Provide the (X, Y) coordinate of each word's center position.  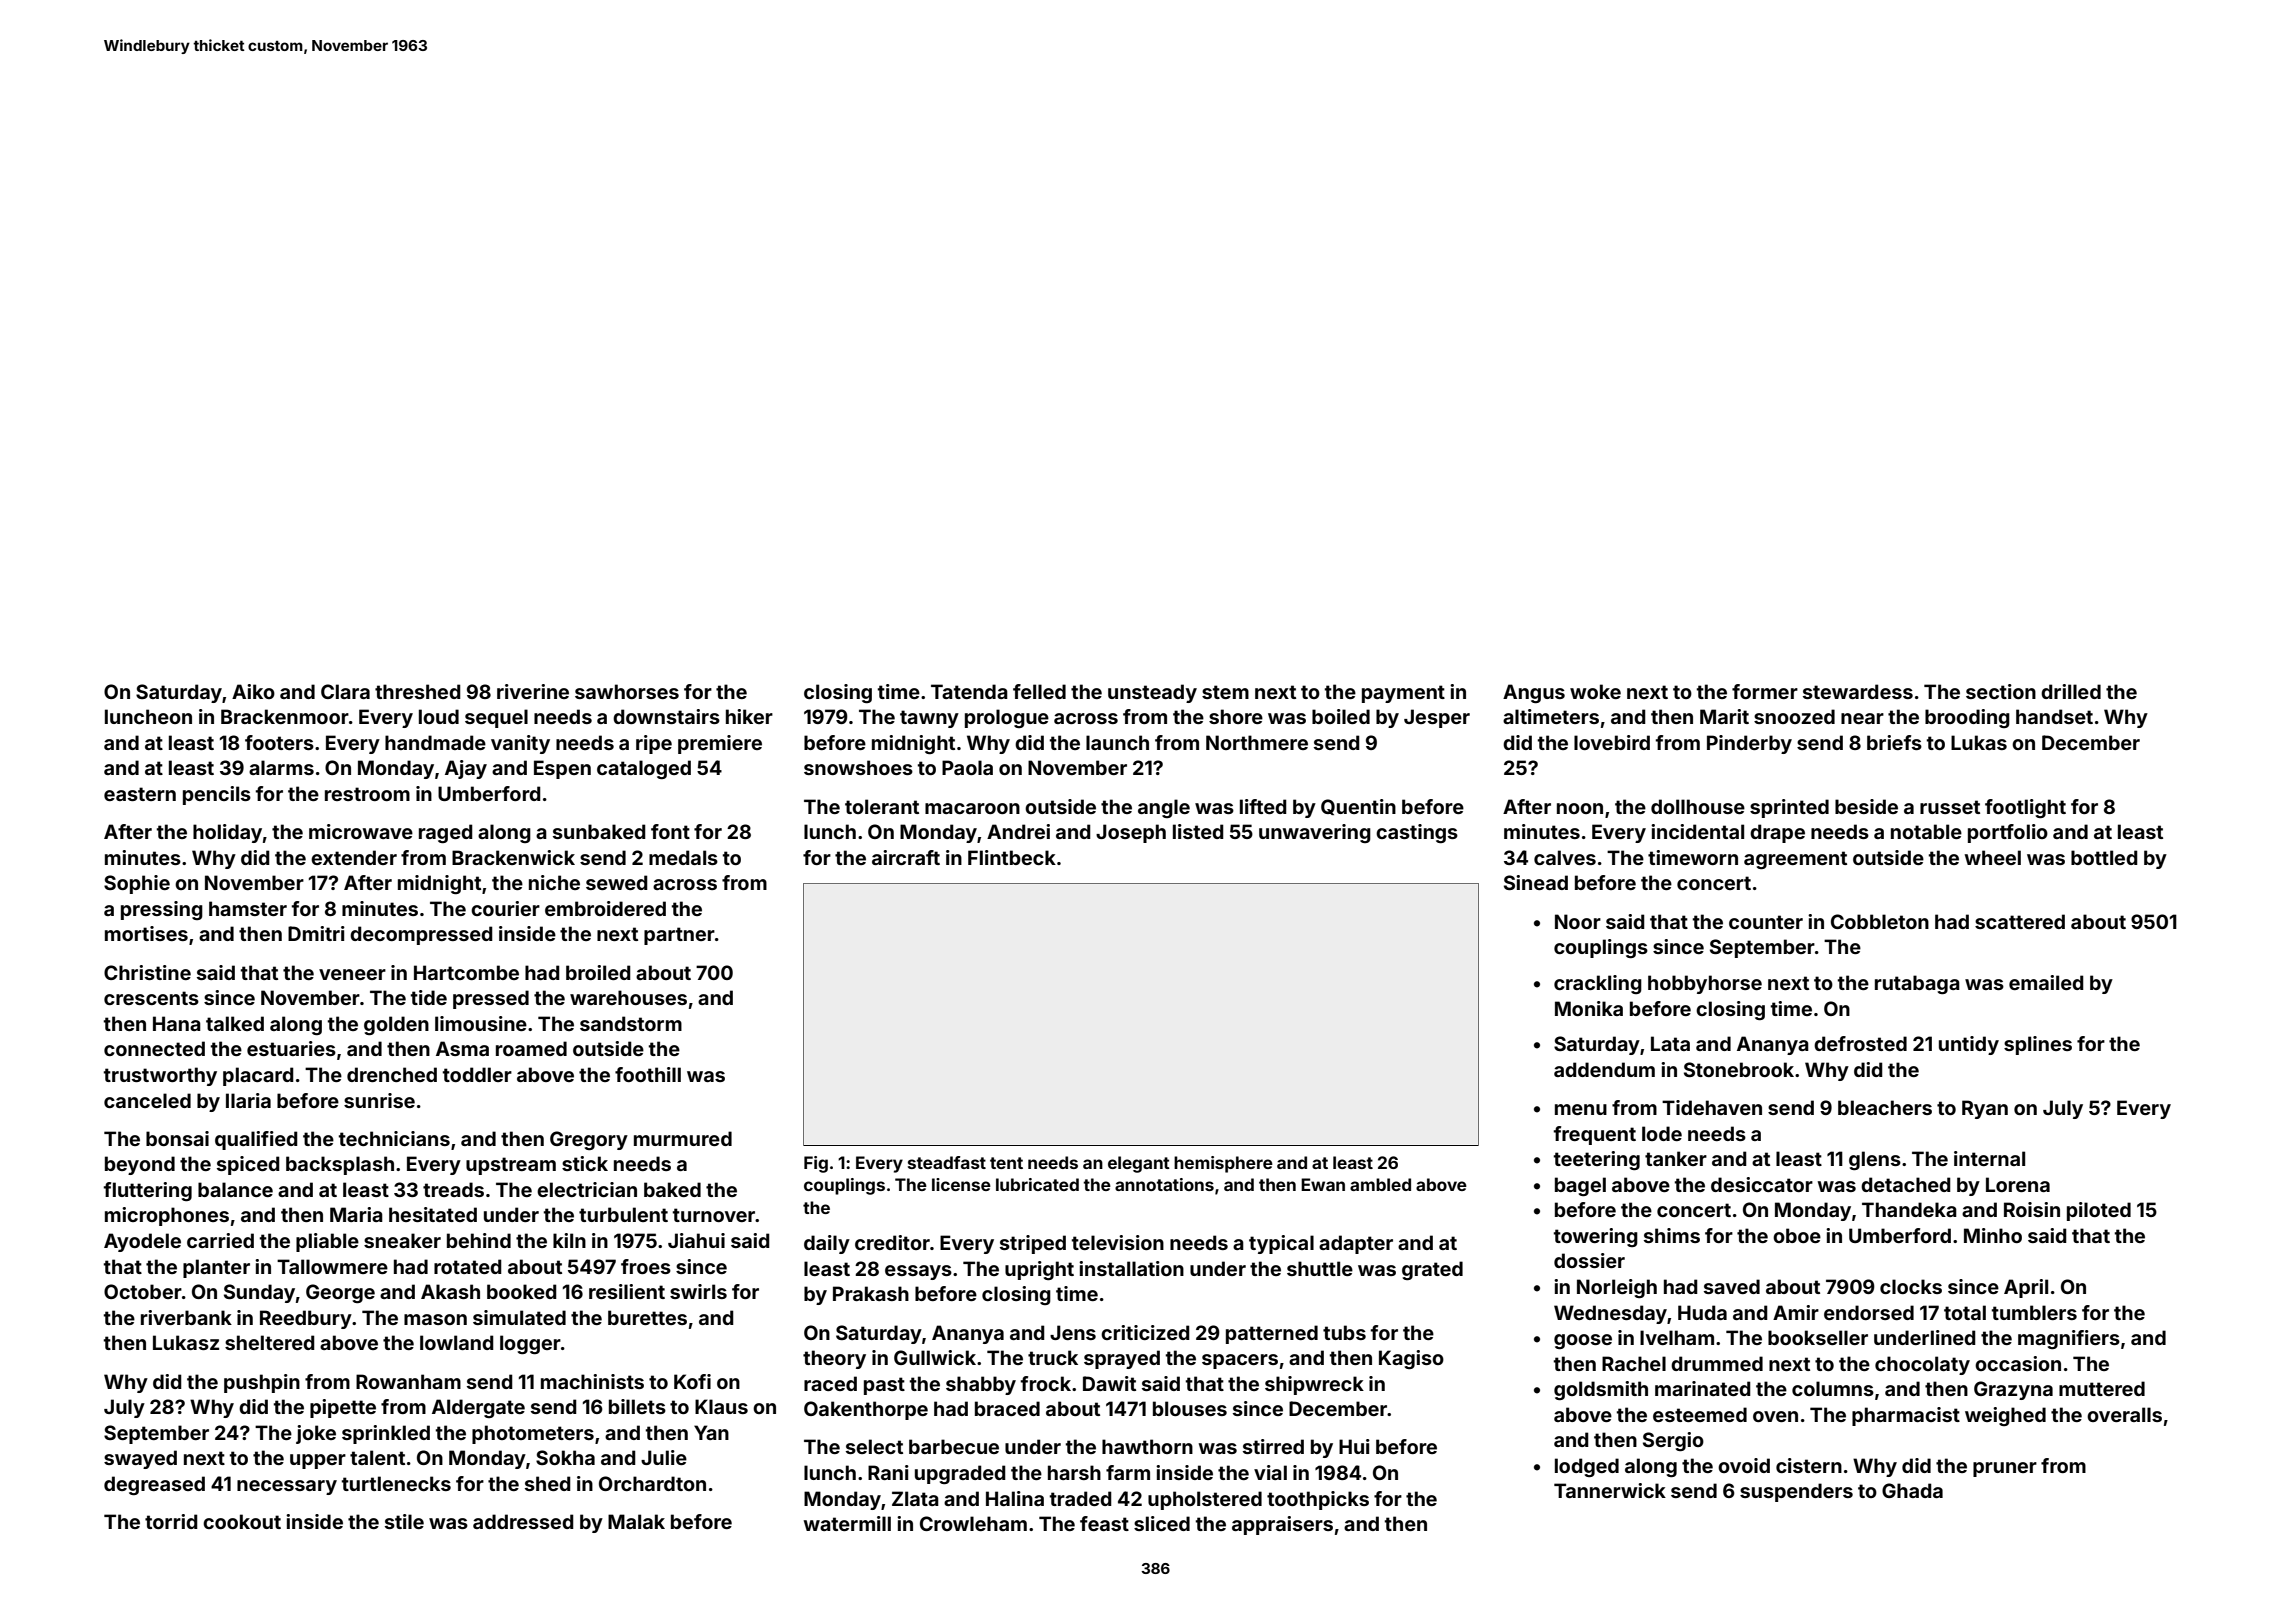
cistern (1809, 1465)
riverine (533, 691)
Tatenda (969, 691)
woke (1595, 691)
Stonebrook (1739, 1069)
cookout (242, 1521)
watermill (847, 1523)
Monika (1589, 1008)
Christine (147, 972)
